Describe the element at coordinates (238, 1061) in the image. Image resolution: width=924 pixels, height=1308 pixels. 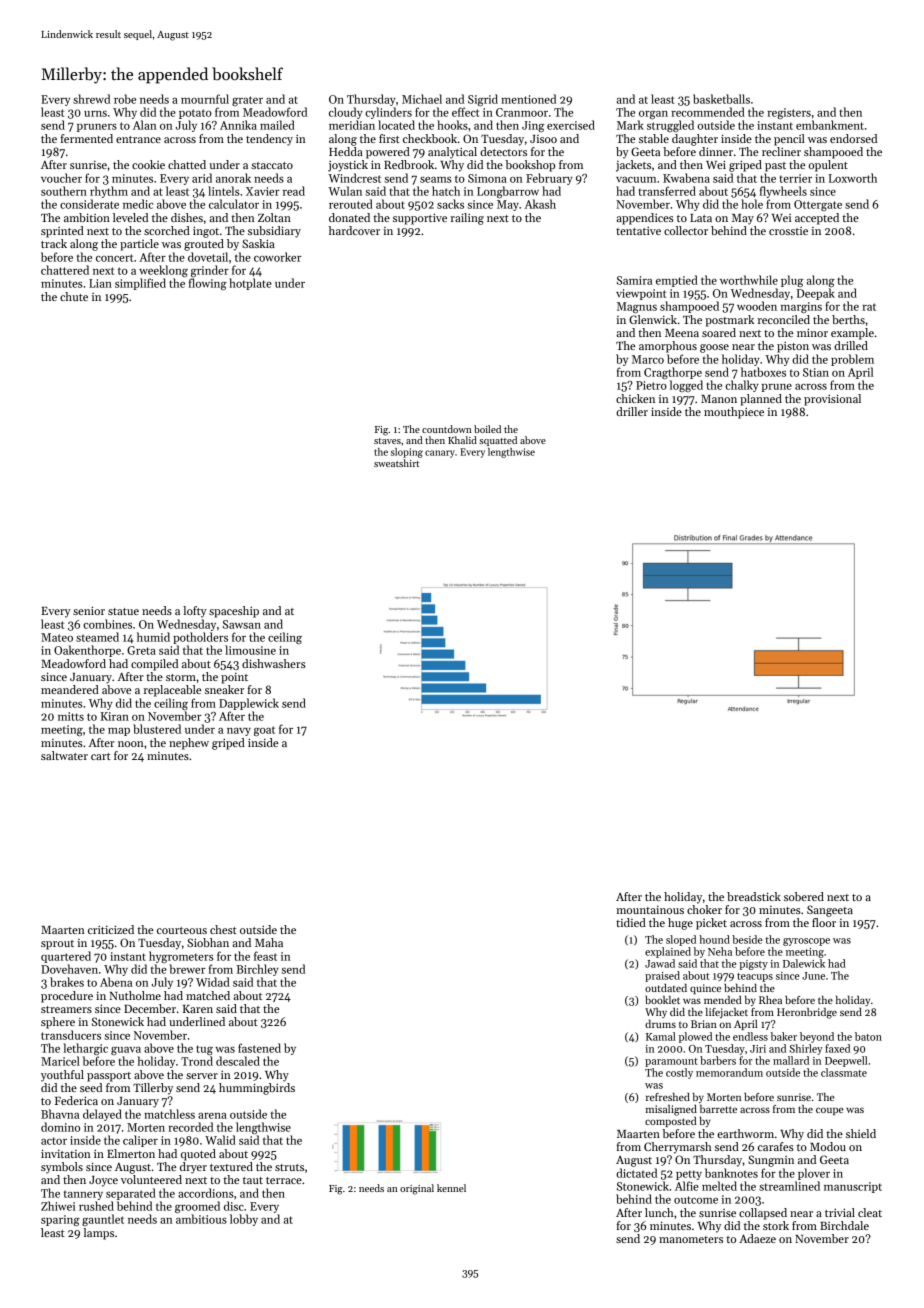
I see `descaled` at that location.
